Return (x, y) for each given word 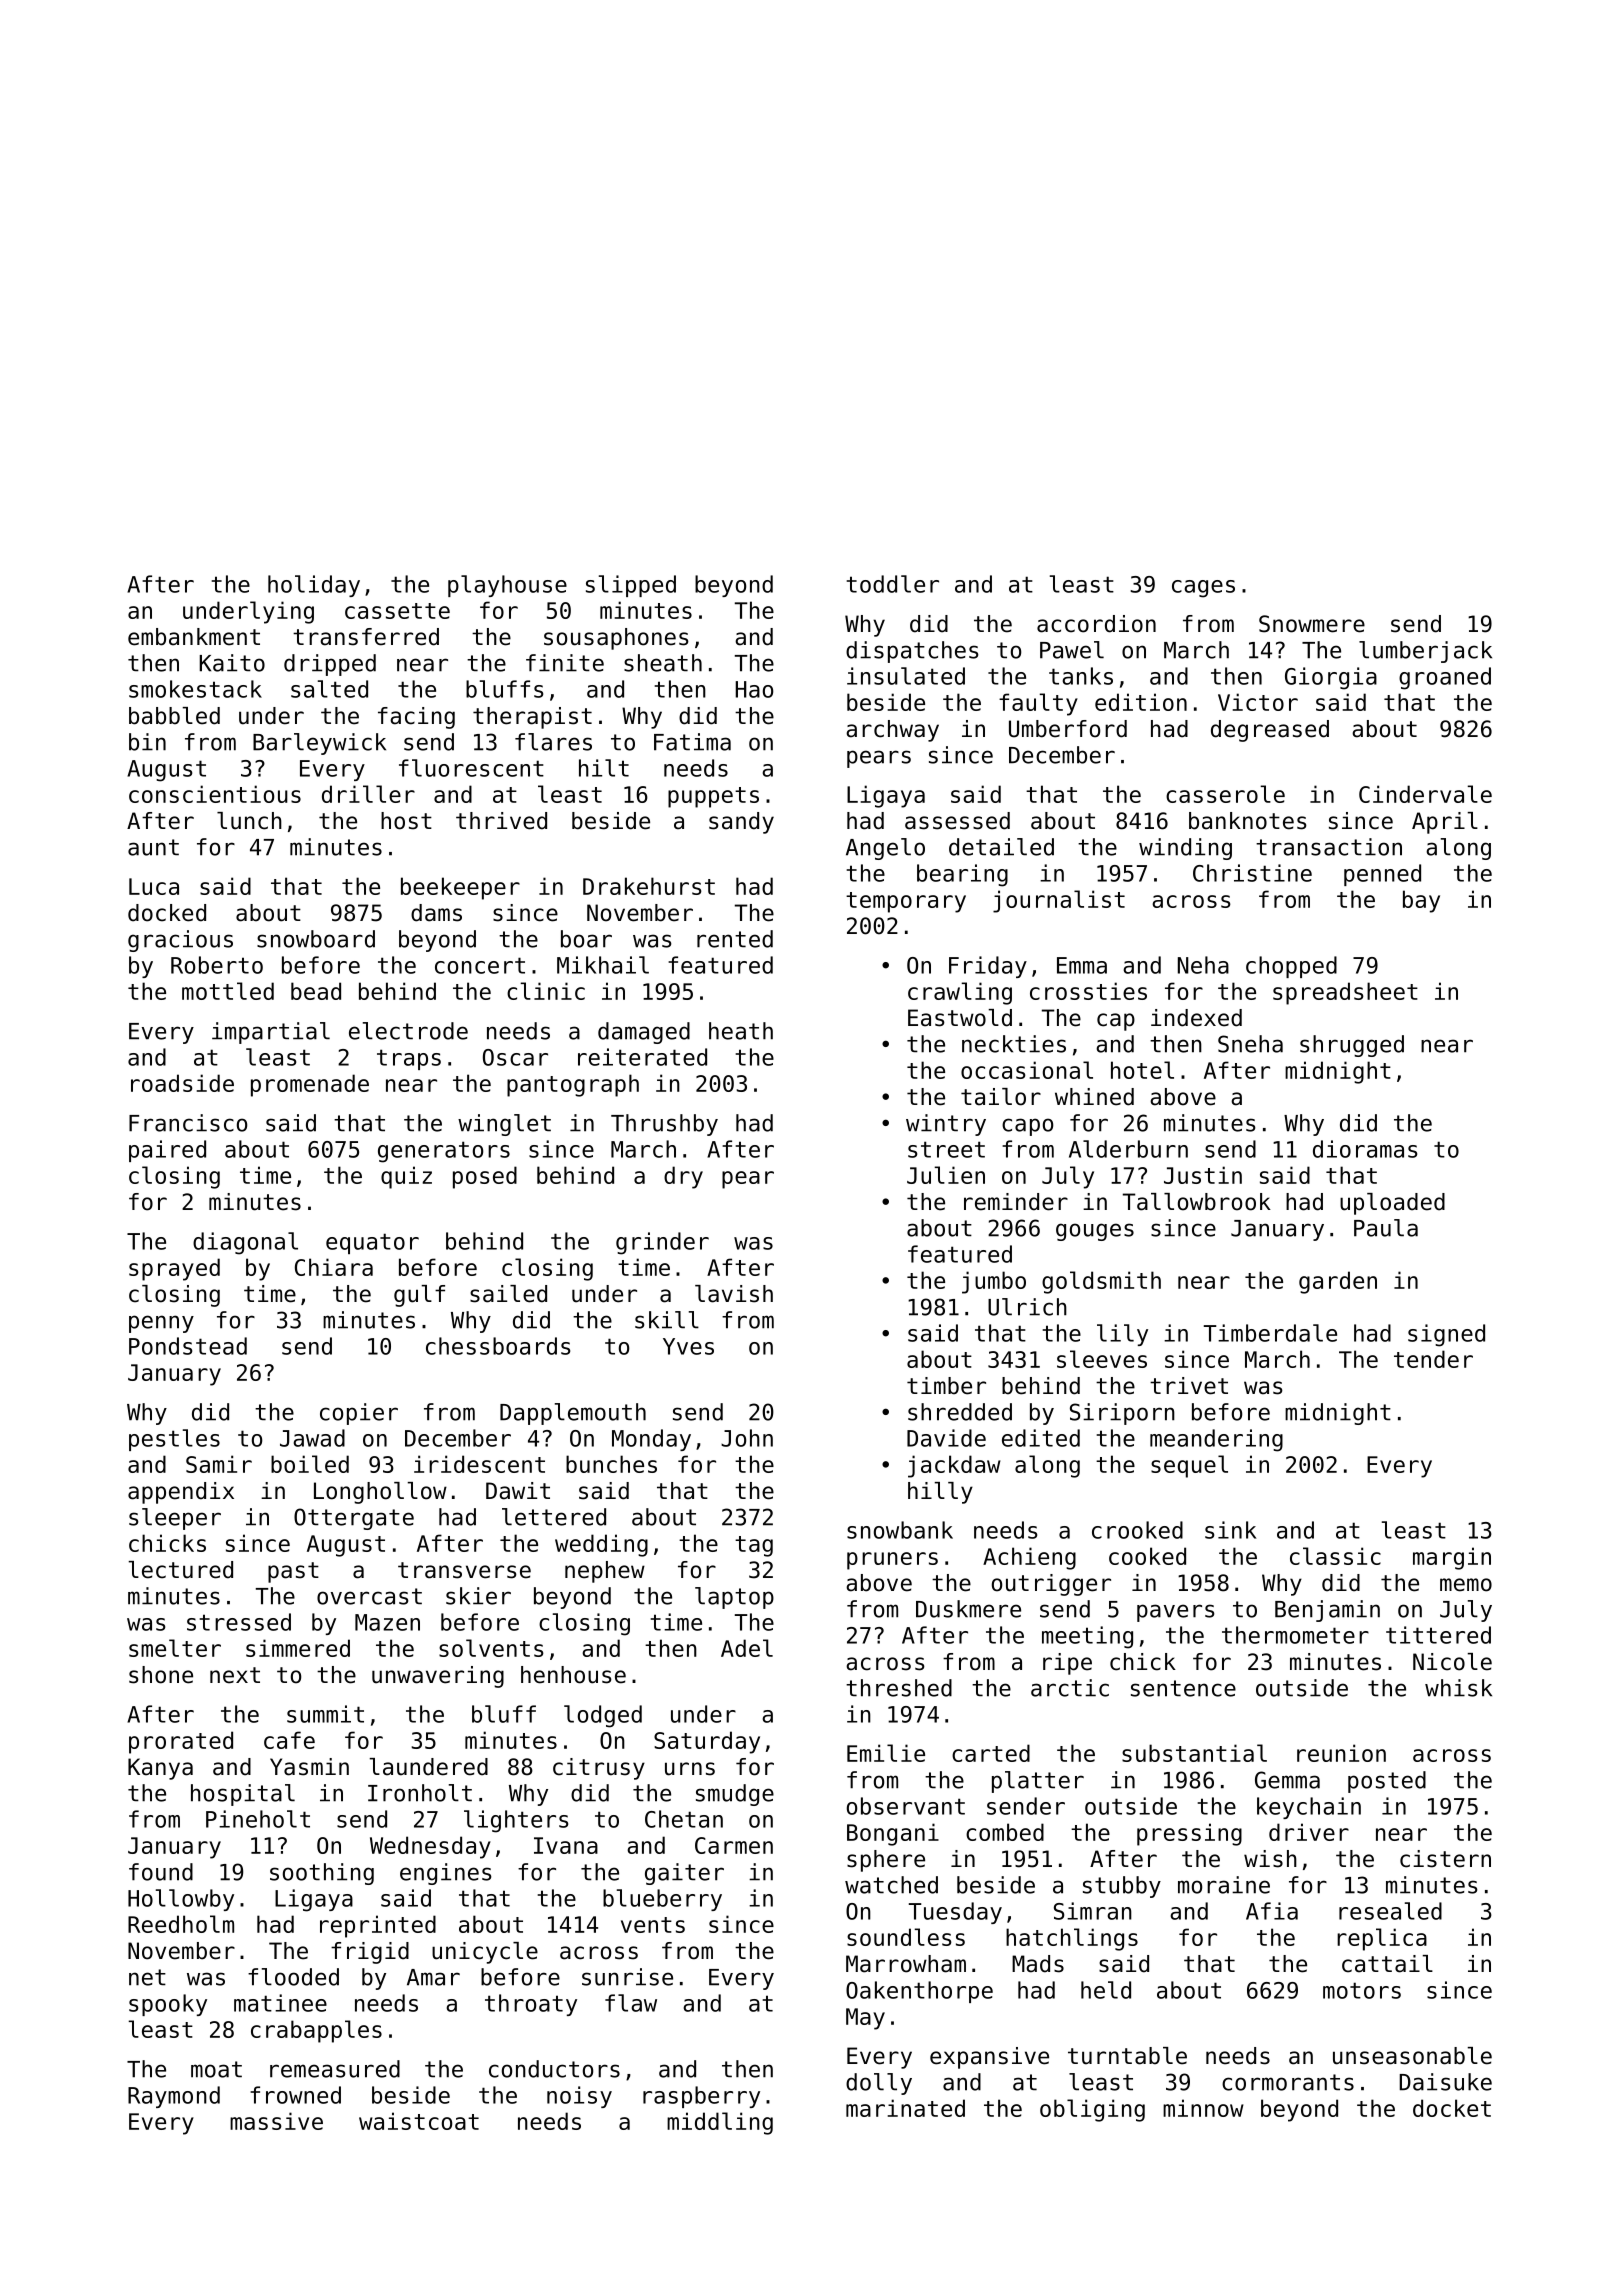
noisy (579, 2097)
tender (1433, 1359)
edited (1041, 1438)
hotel (1142, 1070)
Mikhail (603, 965)
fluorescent (471, 768)
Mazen (387, 1622)
